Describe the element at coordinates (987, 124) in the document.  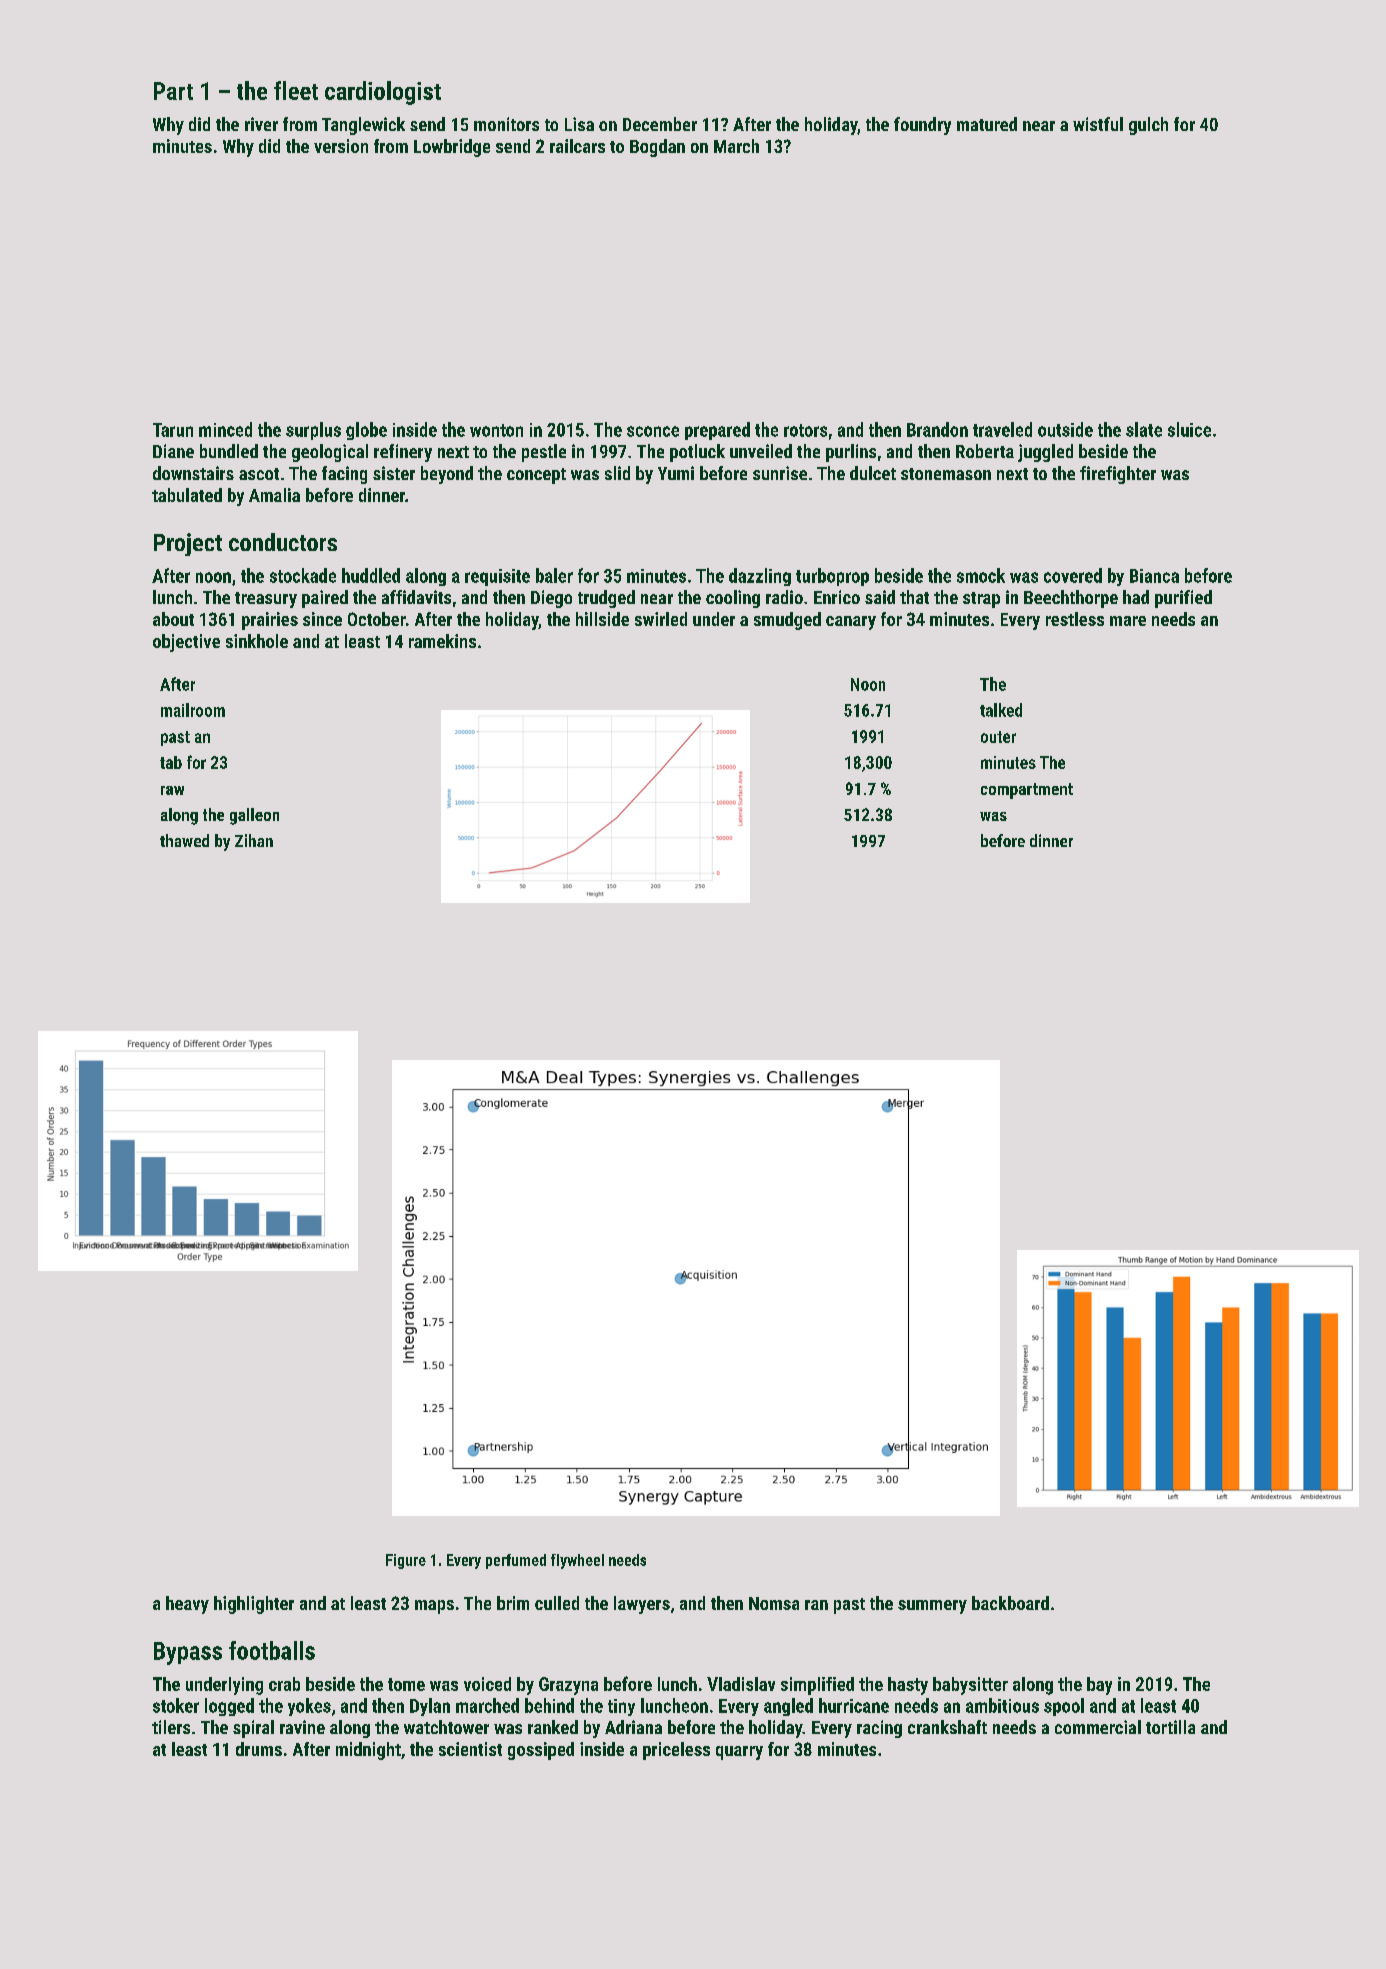
I see `matured` at that location.
